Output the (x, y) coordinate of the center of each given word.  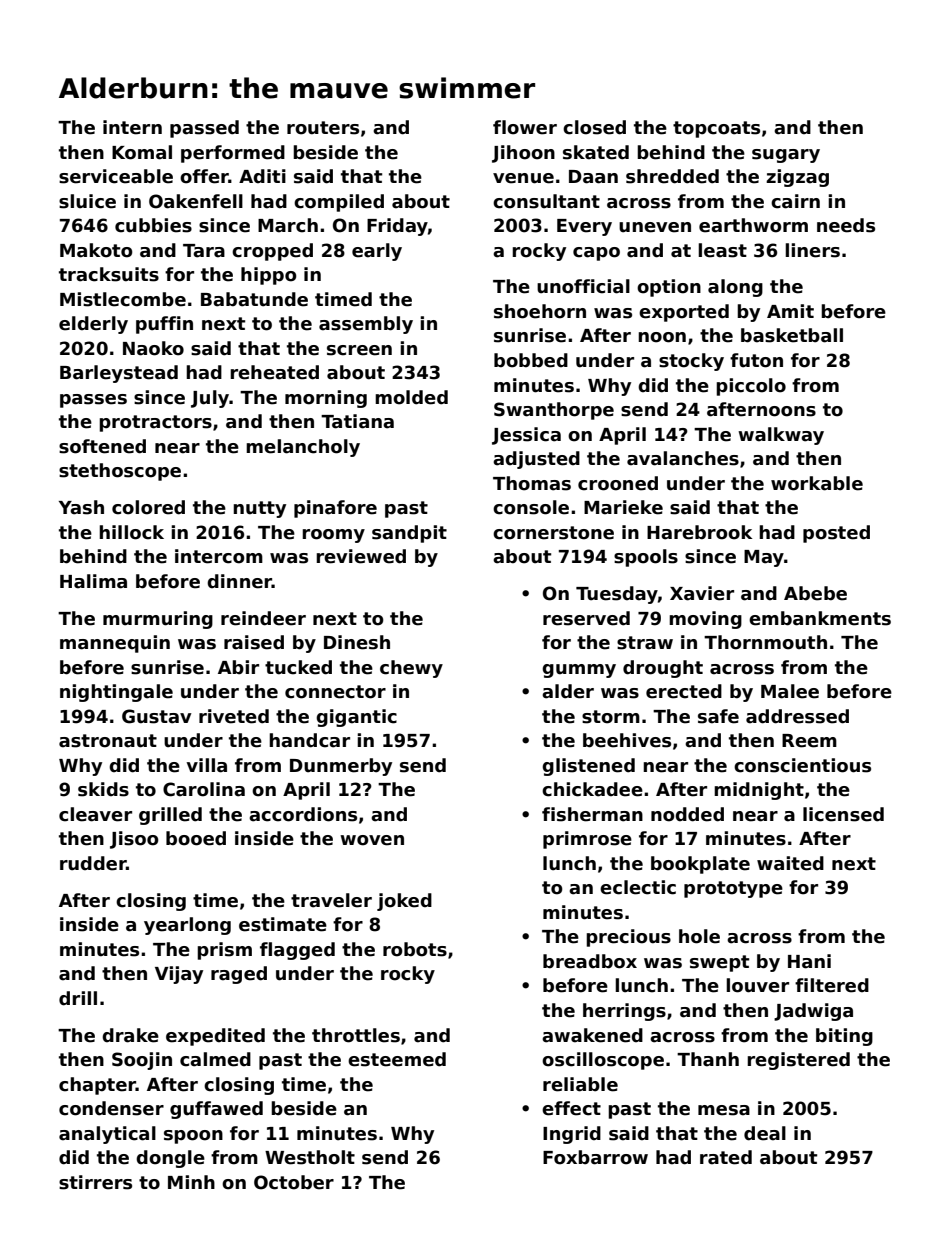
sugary (786, 156)
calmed (215, 1059)
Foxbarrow (595, 1157)
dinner (239, 581)
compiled (339, 203)
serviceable (116, 176)
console (531, 507)
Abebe (815, 593)
